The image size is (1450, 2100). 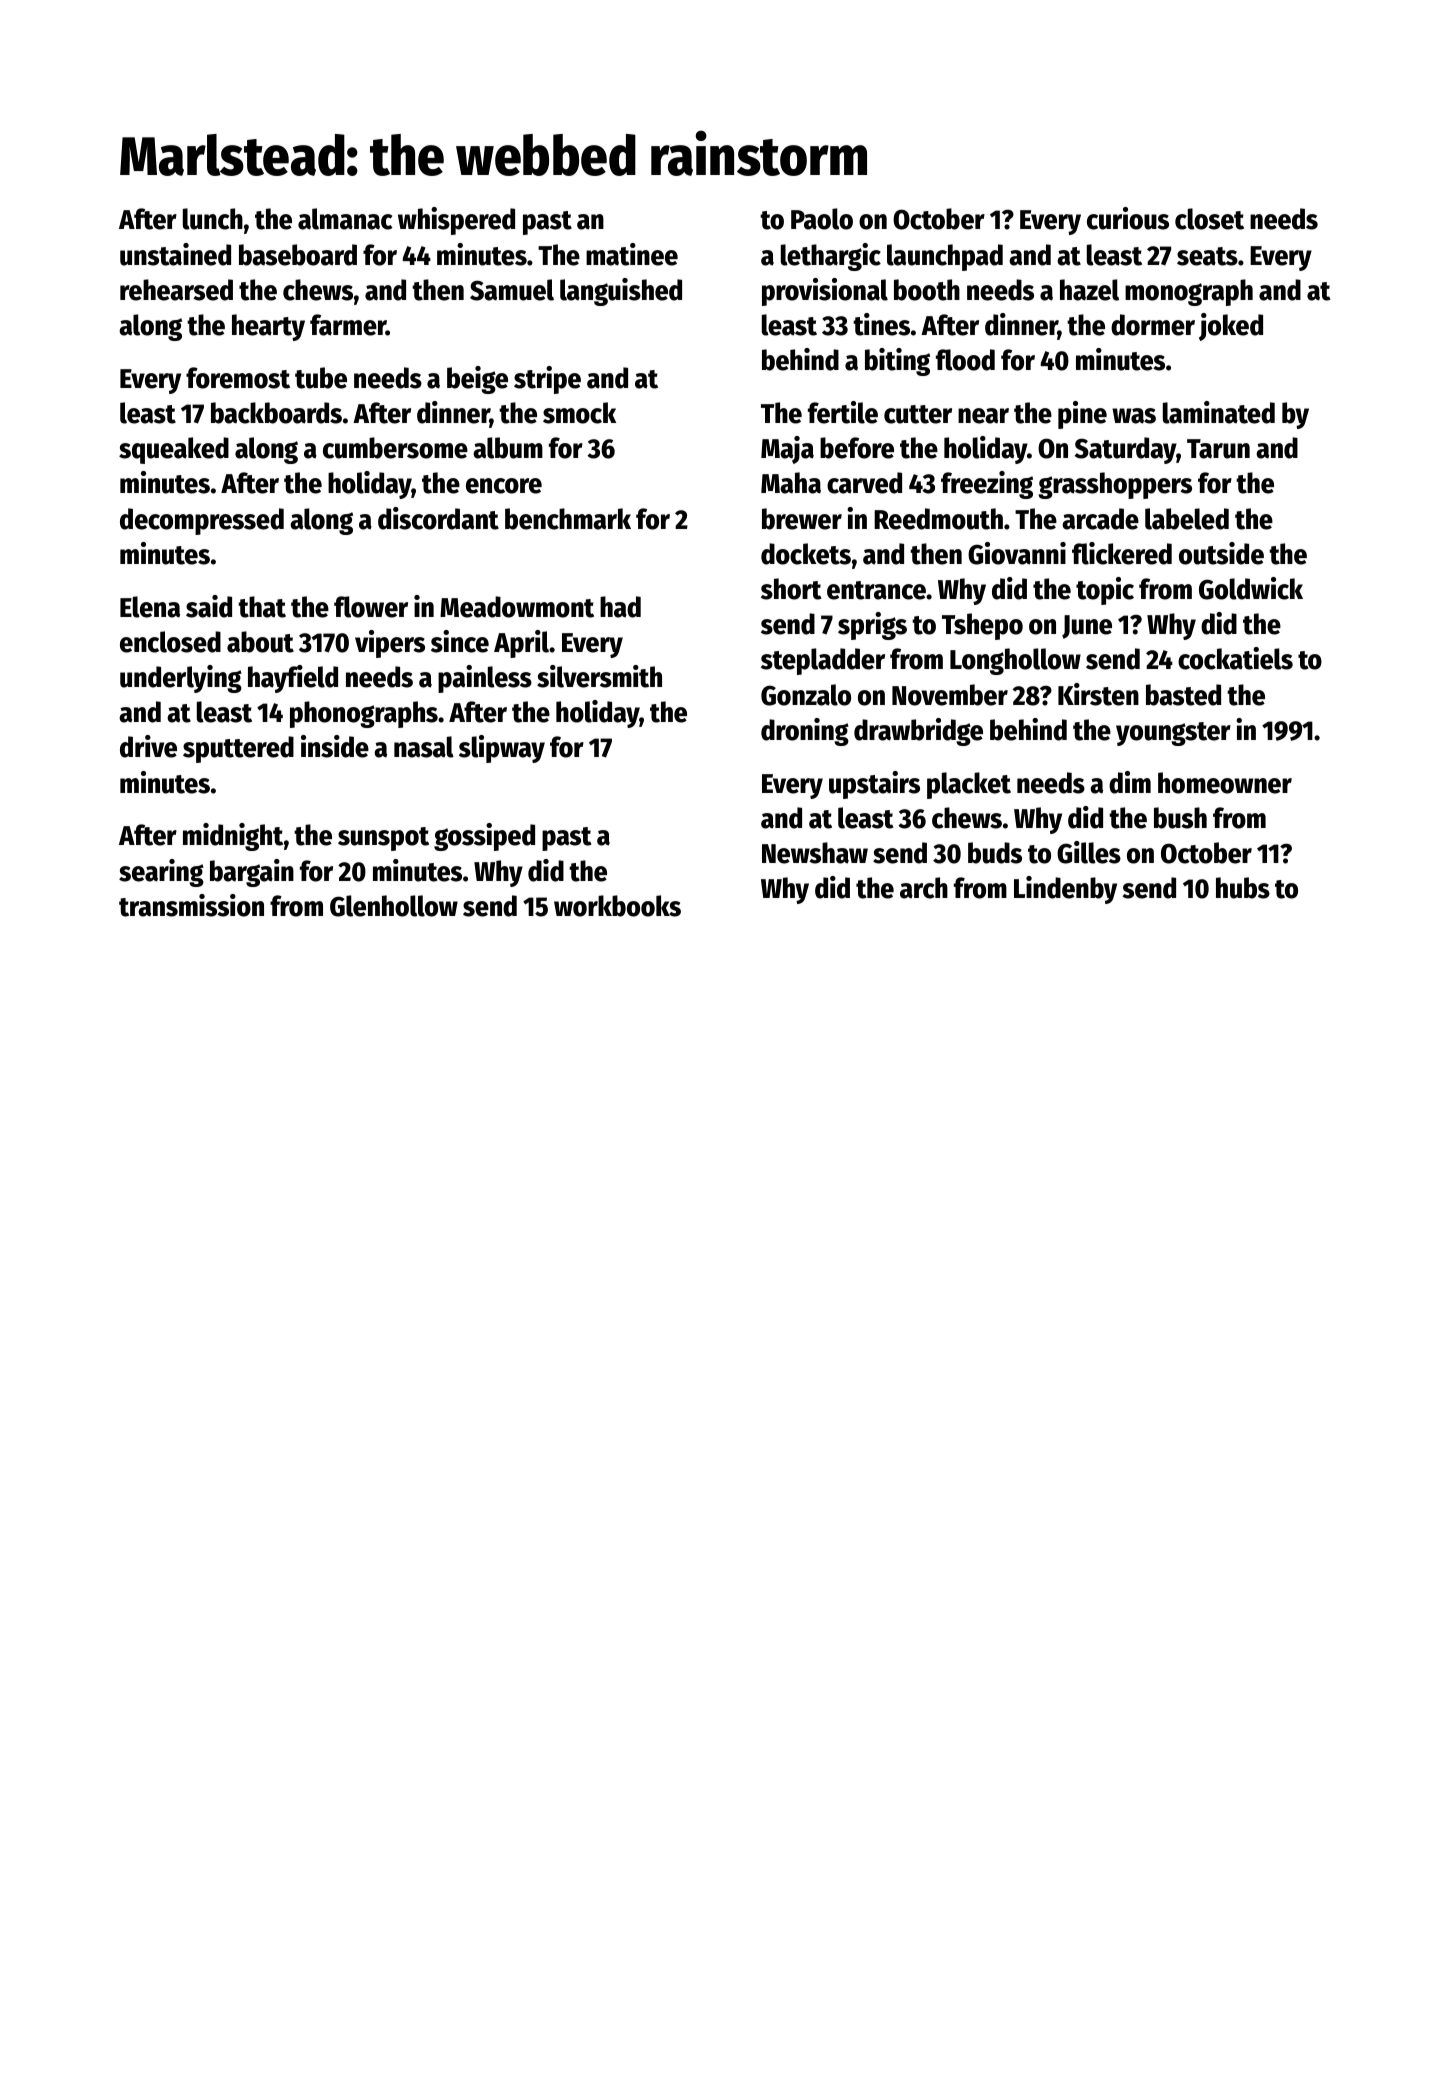 I want to click on Glenhollow, so click(x=394, y=906).
